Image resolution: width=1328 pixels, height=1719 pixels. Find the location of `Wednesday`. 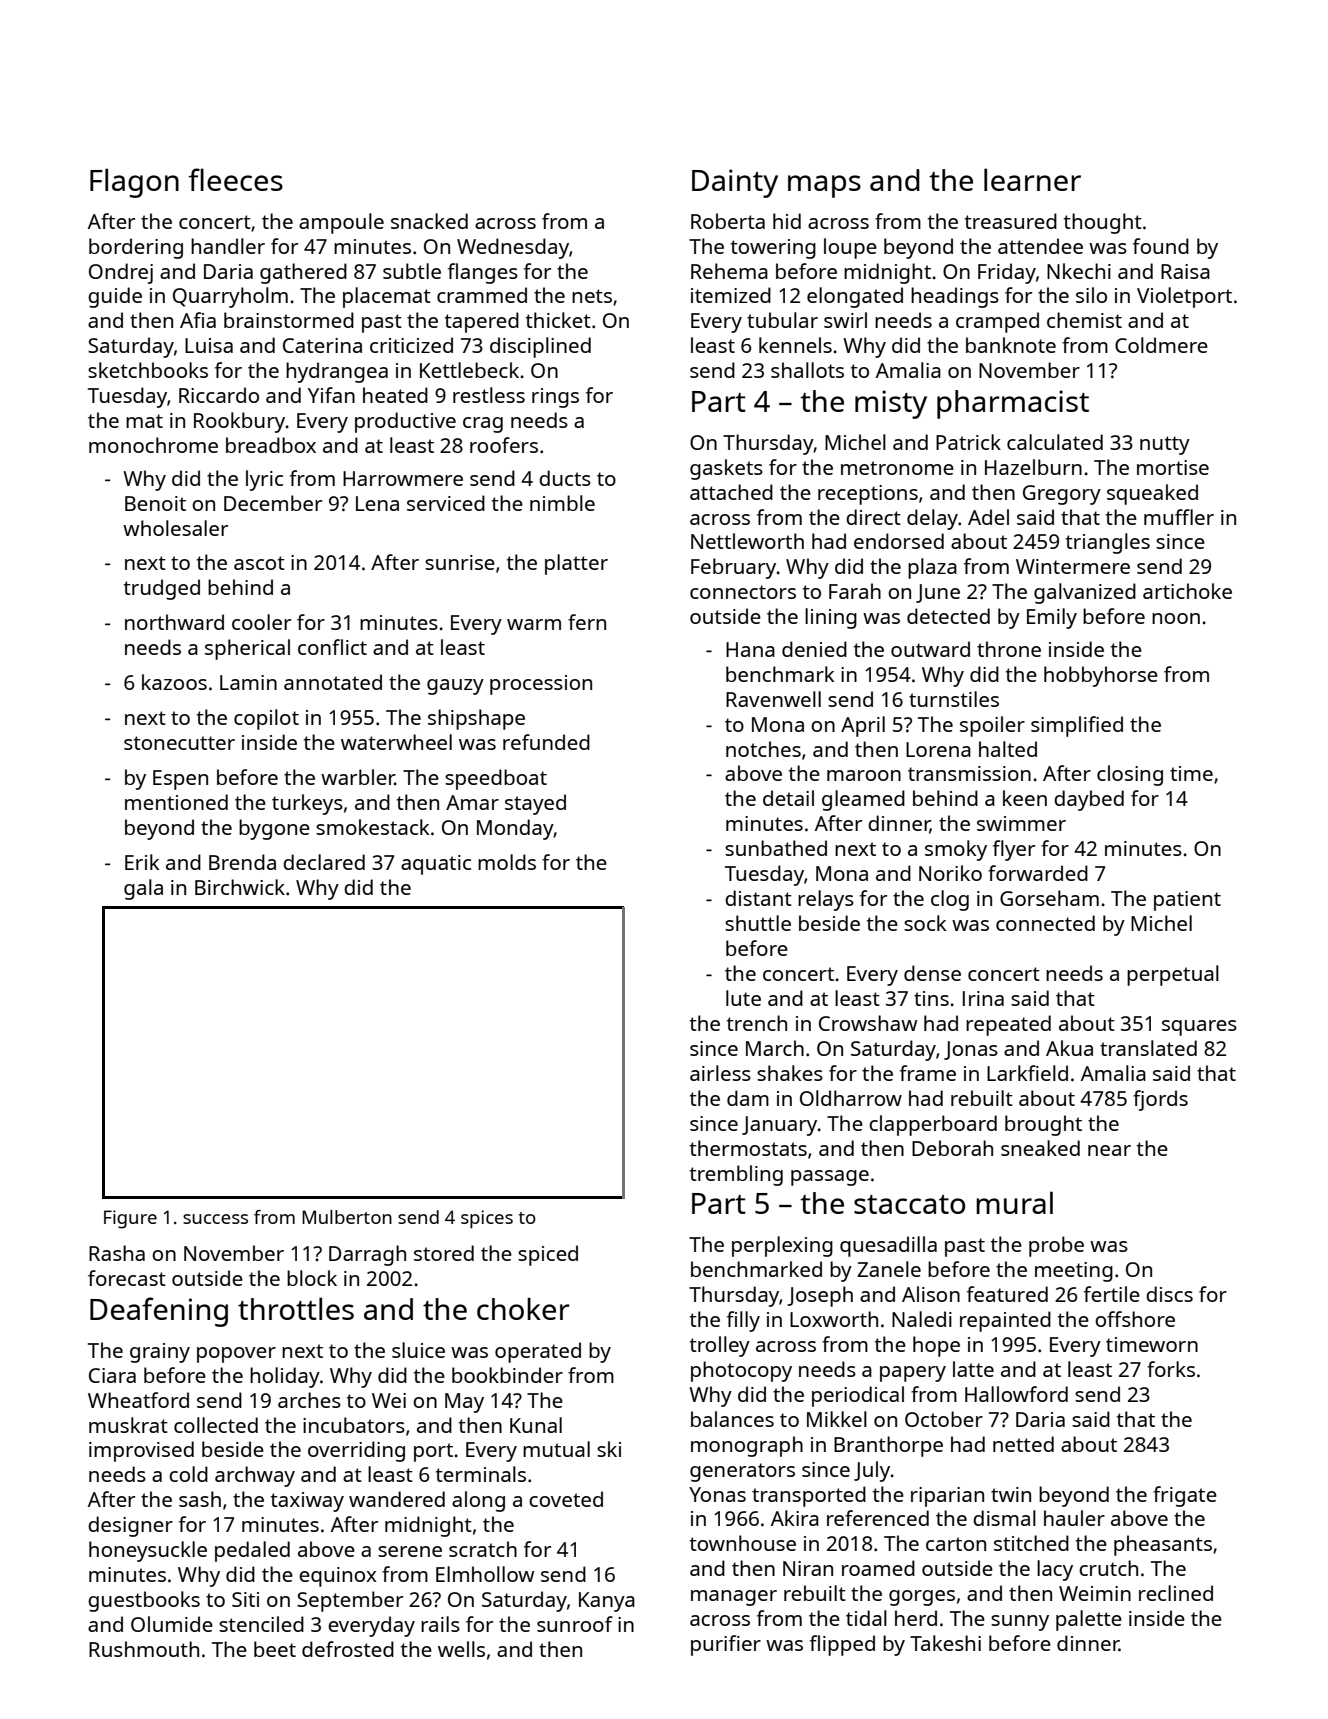

Wednesday is located at coordinates (513, 248).
